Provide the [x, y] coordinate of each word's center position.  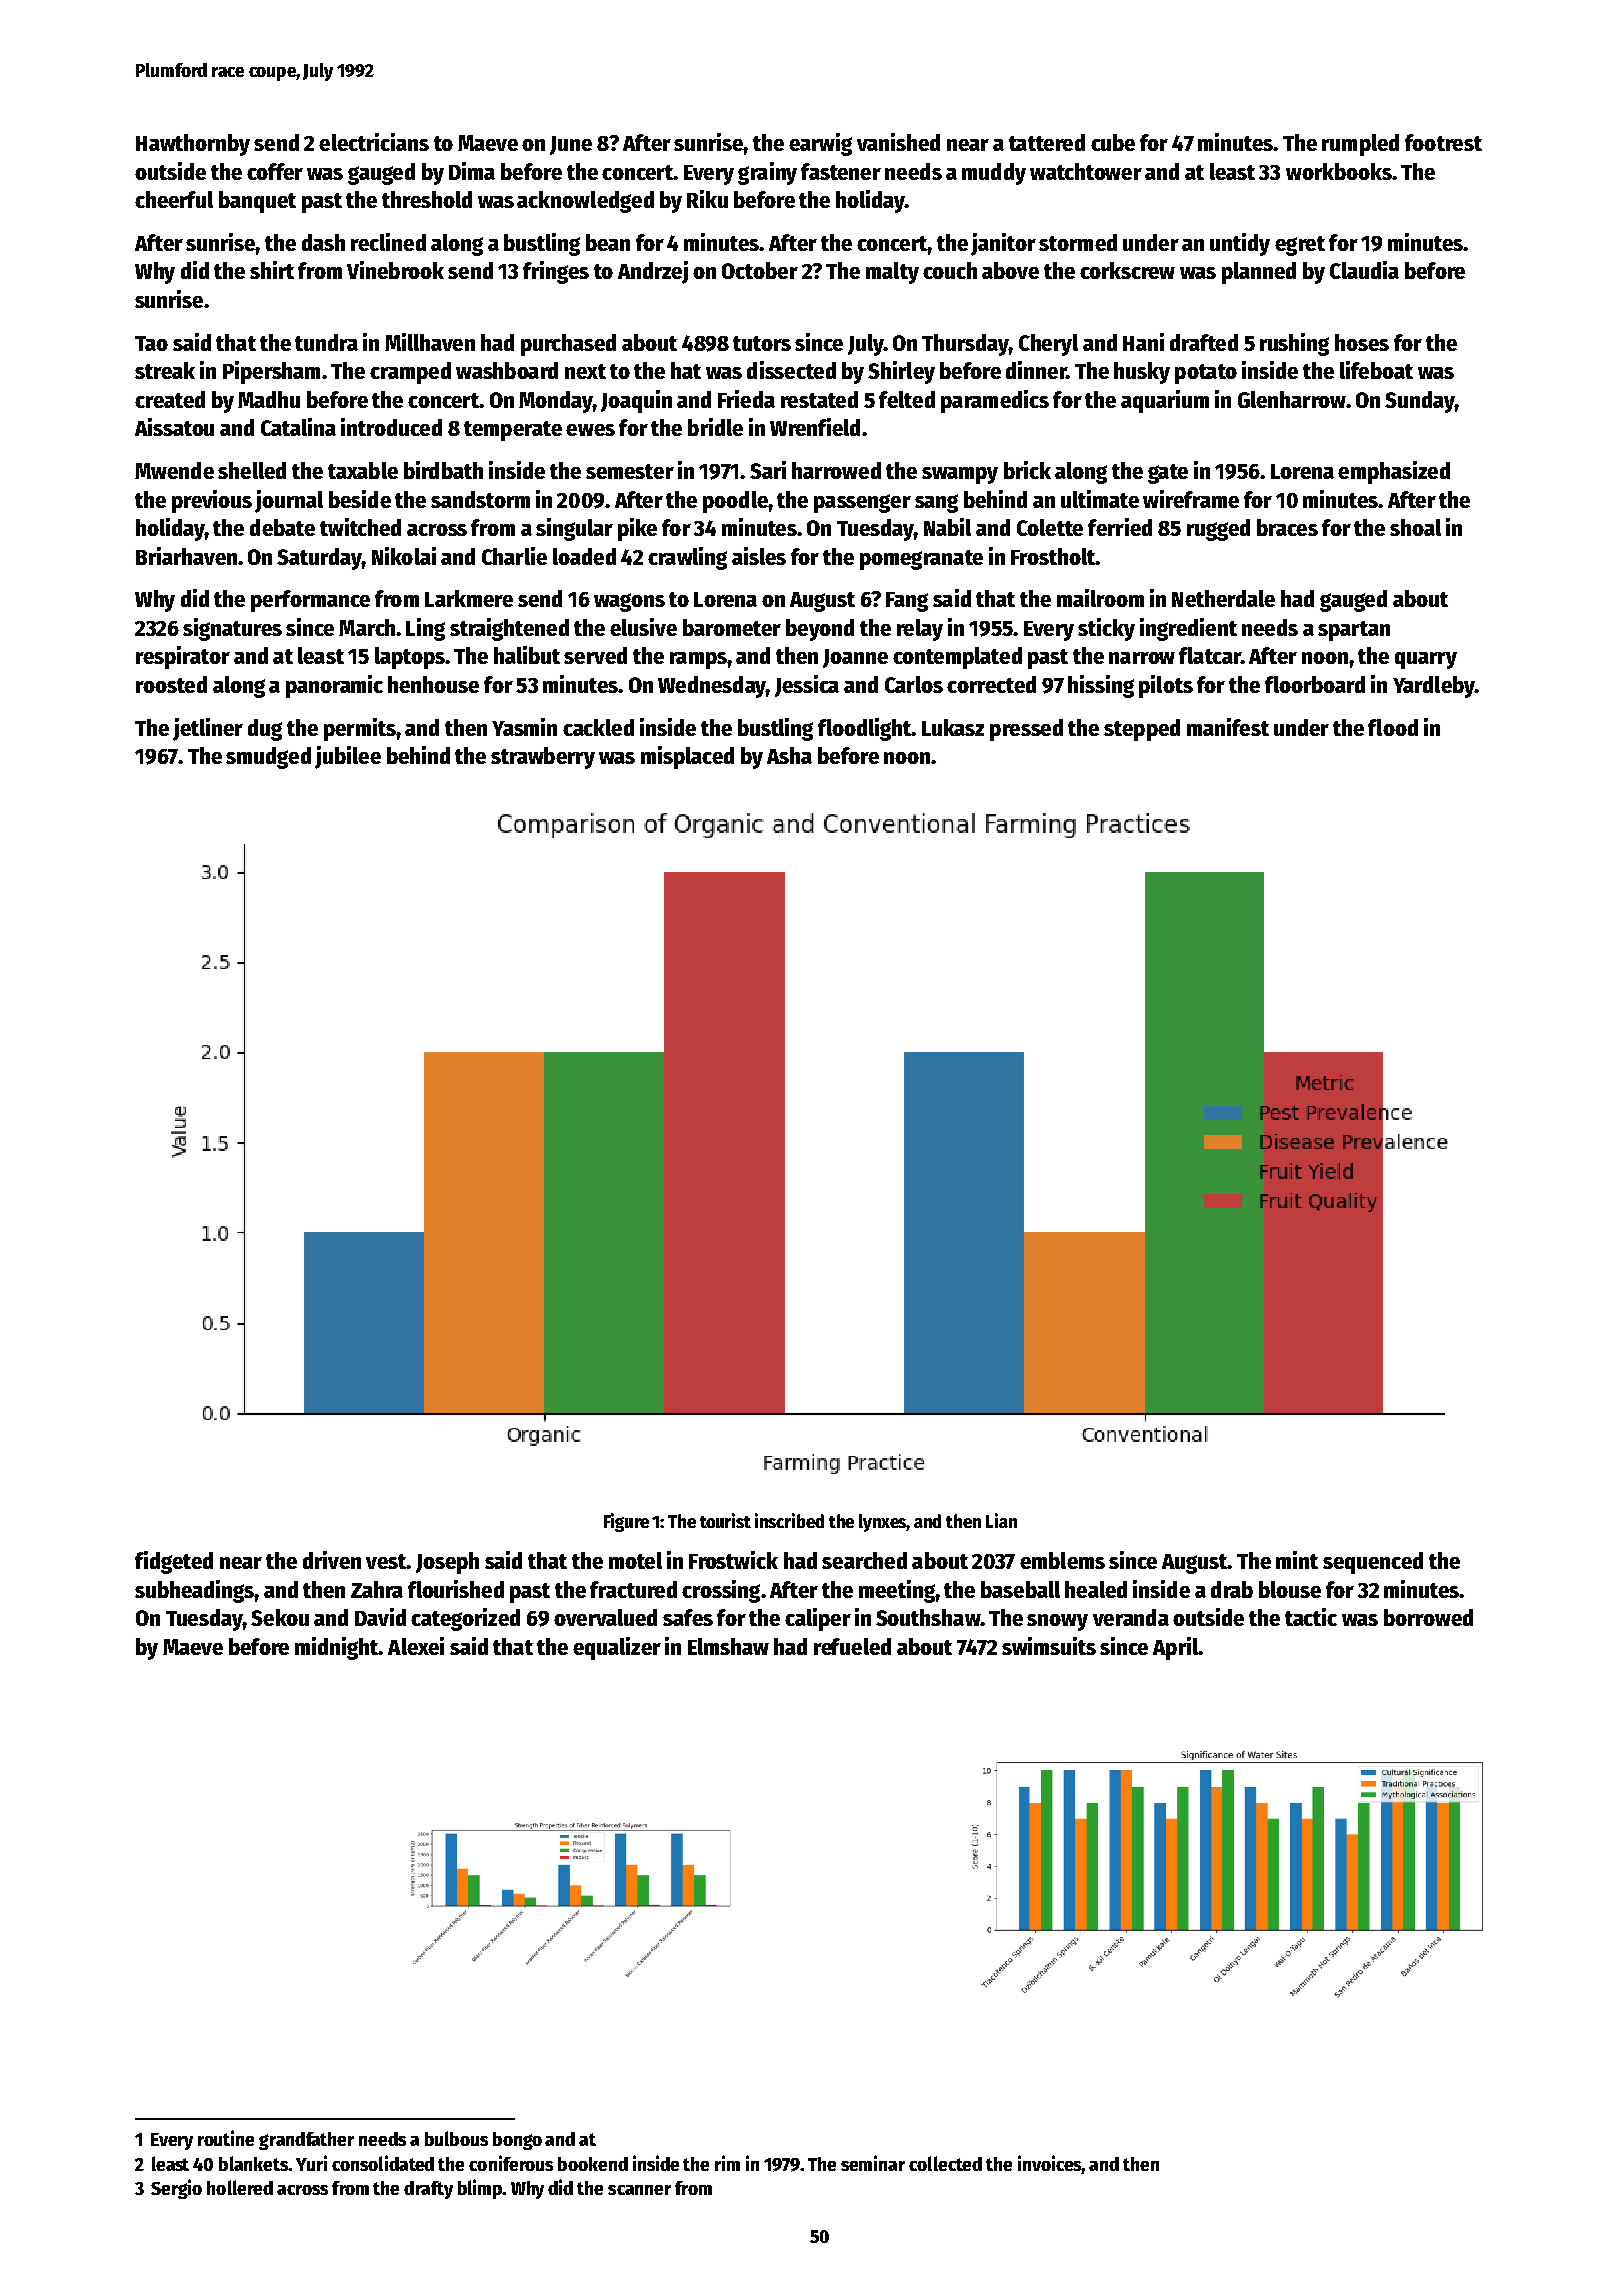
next [585, 371]
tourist [725, 1520]
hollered [240, 2187]
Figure [626, 1522]
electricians [374, 142]
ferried [1120, 527]
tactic [1311, 1617]
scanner [639, 2190]
